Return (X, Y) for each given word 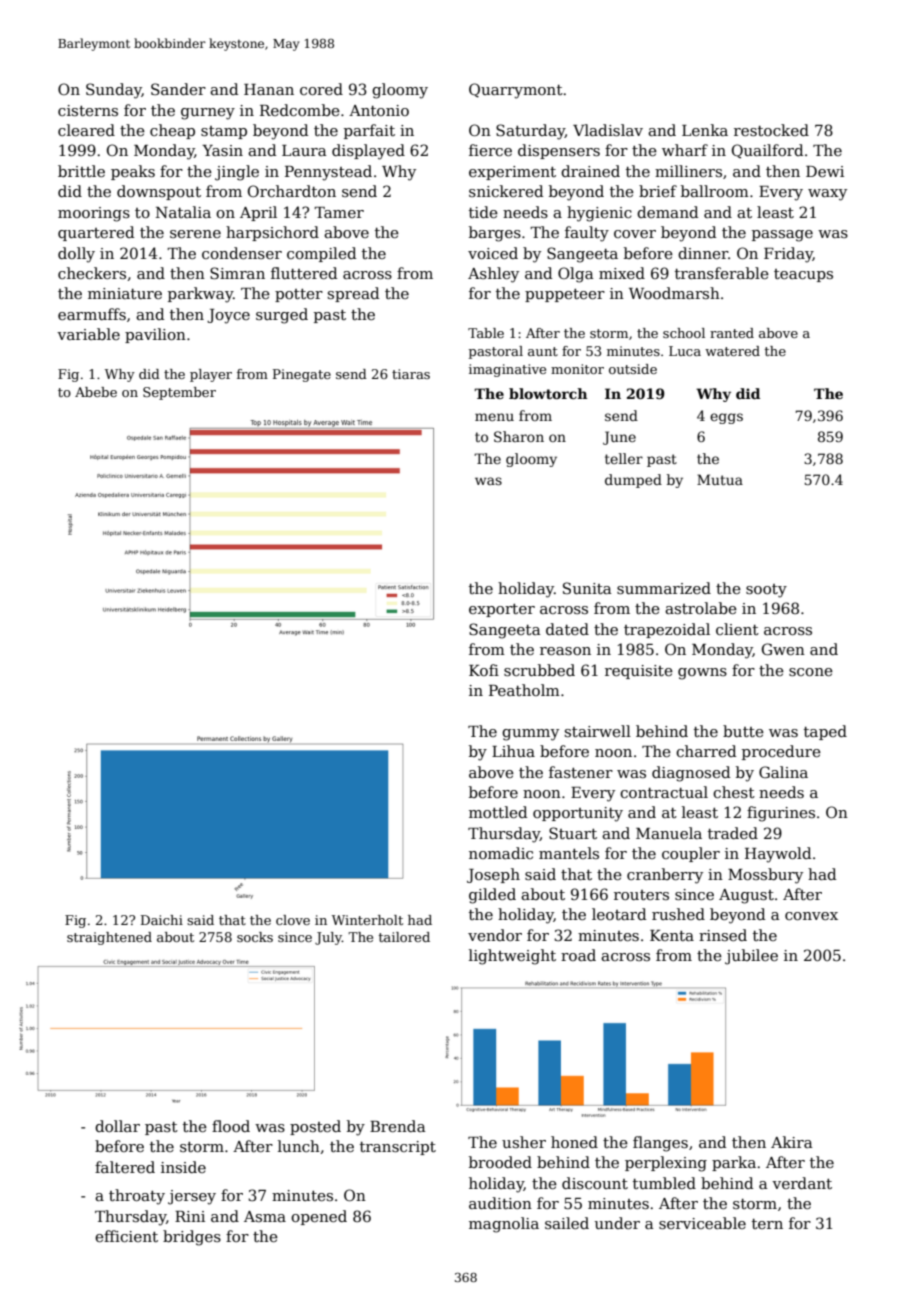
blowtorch (548, 393)
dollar (117, 1126)
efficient (126, 1236)
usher (524, 1142)
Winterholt (367, 920)
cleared (86, 130)
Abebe (96, 392)
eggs (726, 418)
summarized (664, 588)
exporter (502, 610)
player (211, 375)
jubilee (751, 957)
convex (811, 916)
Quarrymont (516, 91)
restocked (771, 130)
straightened (109, 938)
